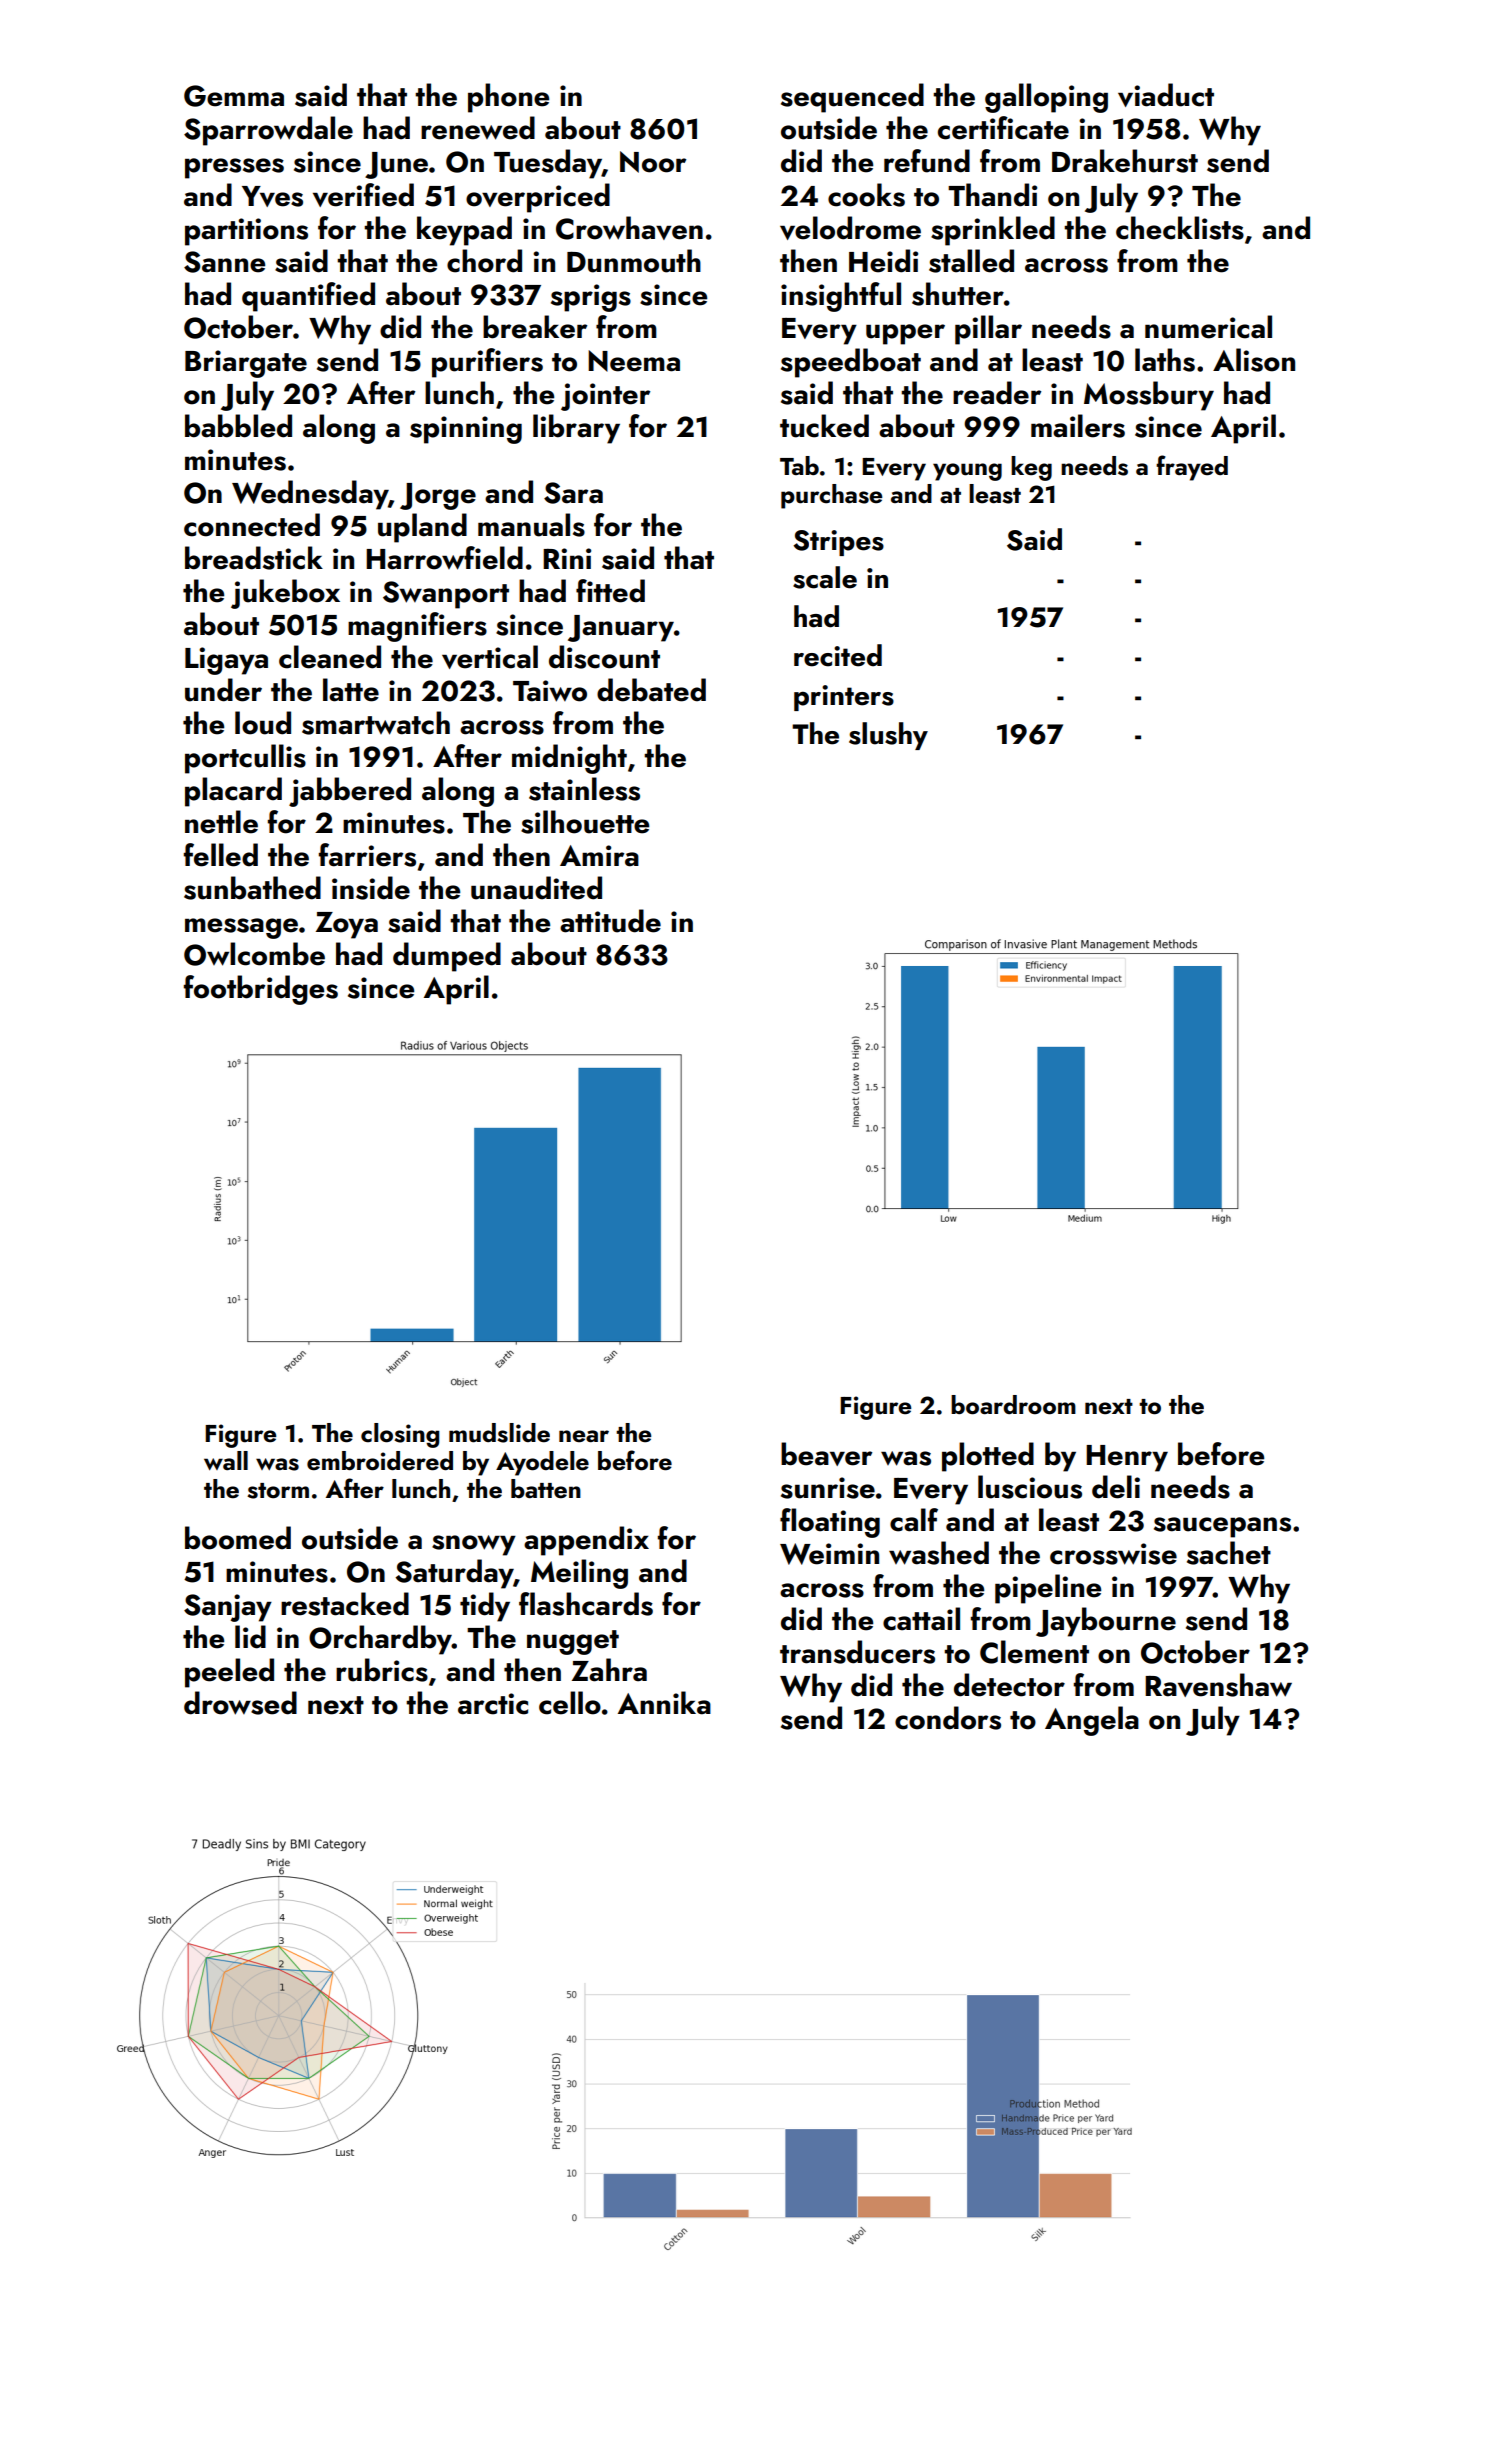 The width and height of the page is (1496, 2464). Describe the element at coordinates (447, 957) in the page. I see `dumped` at that location.
